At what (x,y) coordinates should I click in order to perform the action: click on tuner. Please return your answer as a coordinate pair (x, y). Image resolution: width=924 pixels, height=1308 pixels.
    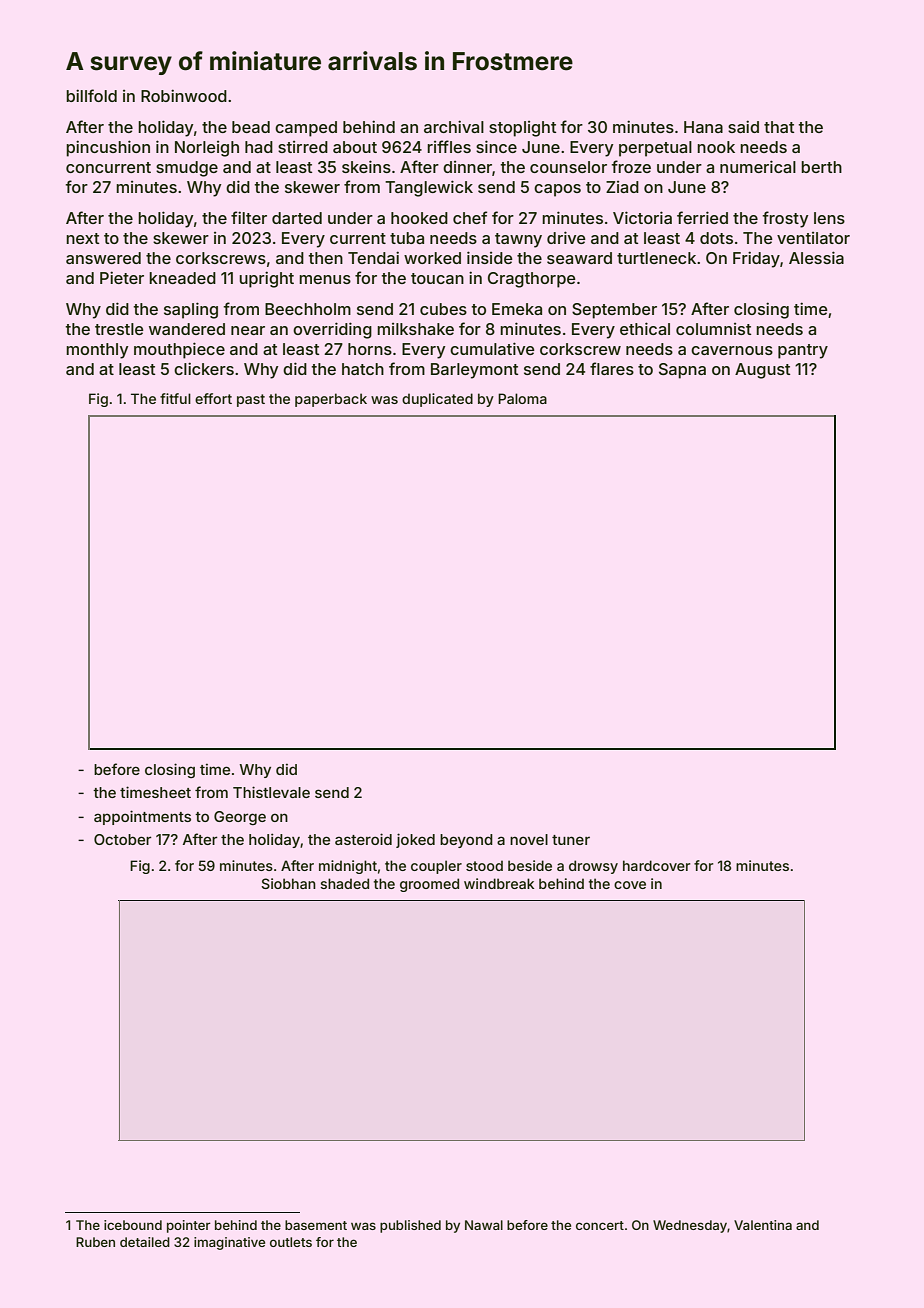
    Looking at the image, I should click on (571, 840).
